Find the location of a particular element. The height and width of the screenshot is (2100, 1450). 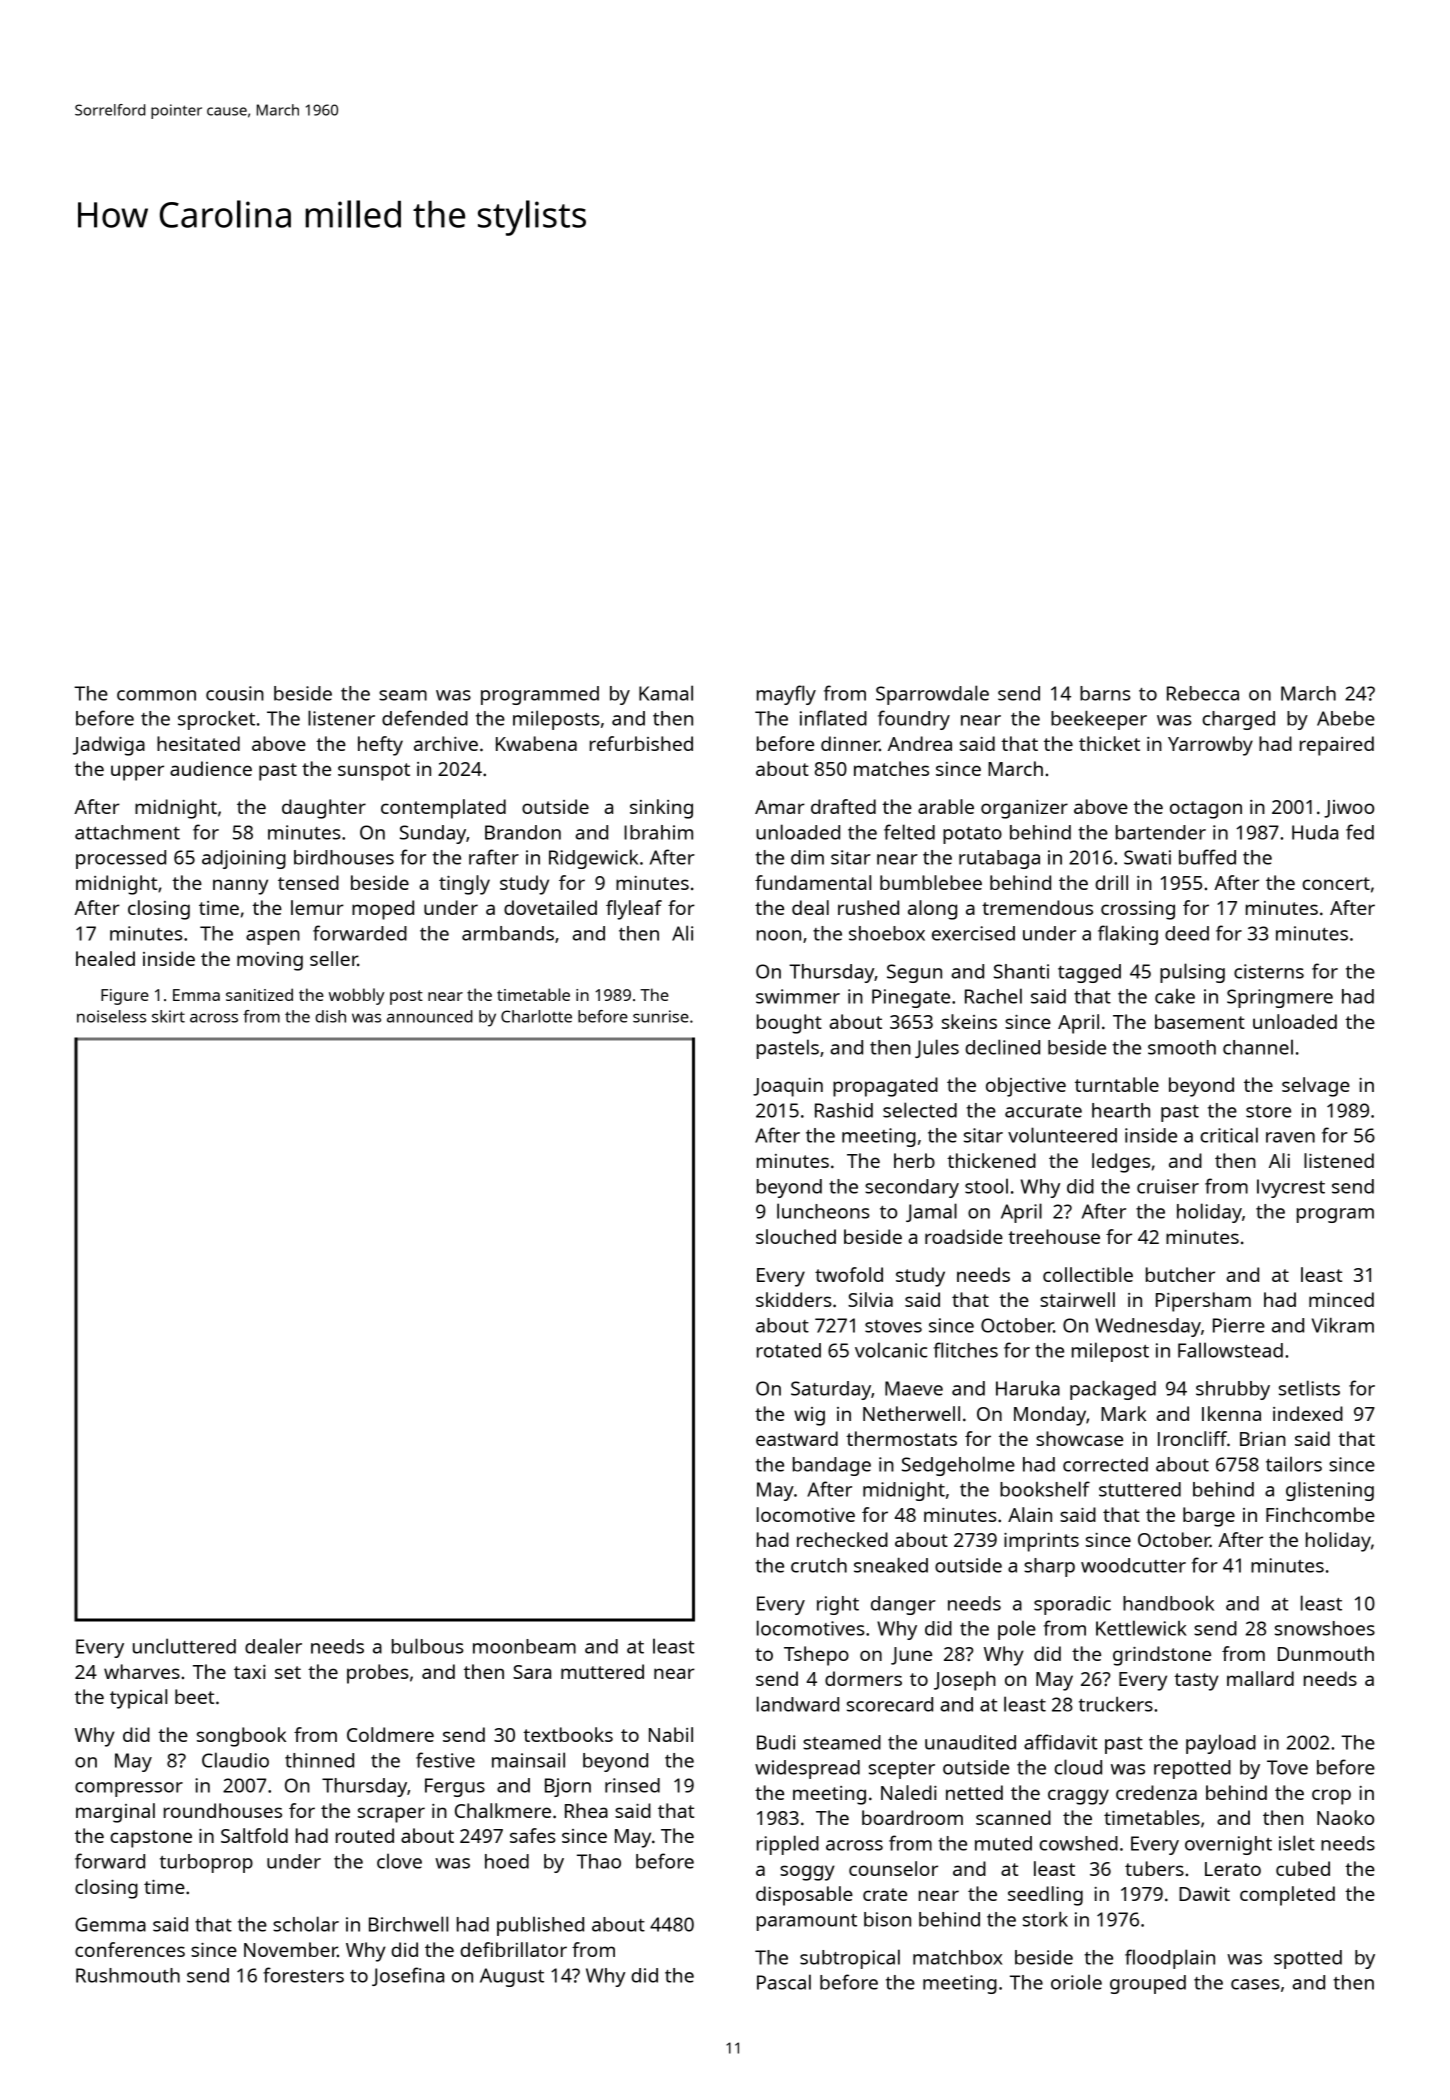

dish is located at coordinates (330, 1016).
